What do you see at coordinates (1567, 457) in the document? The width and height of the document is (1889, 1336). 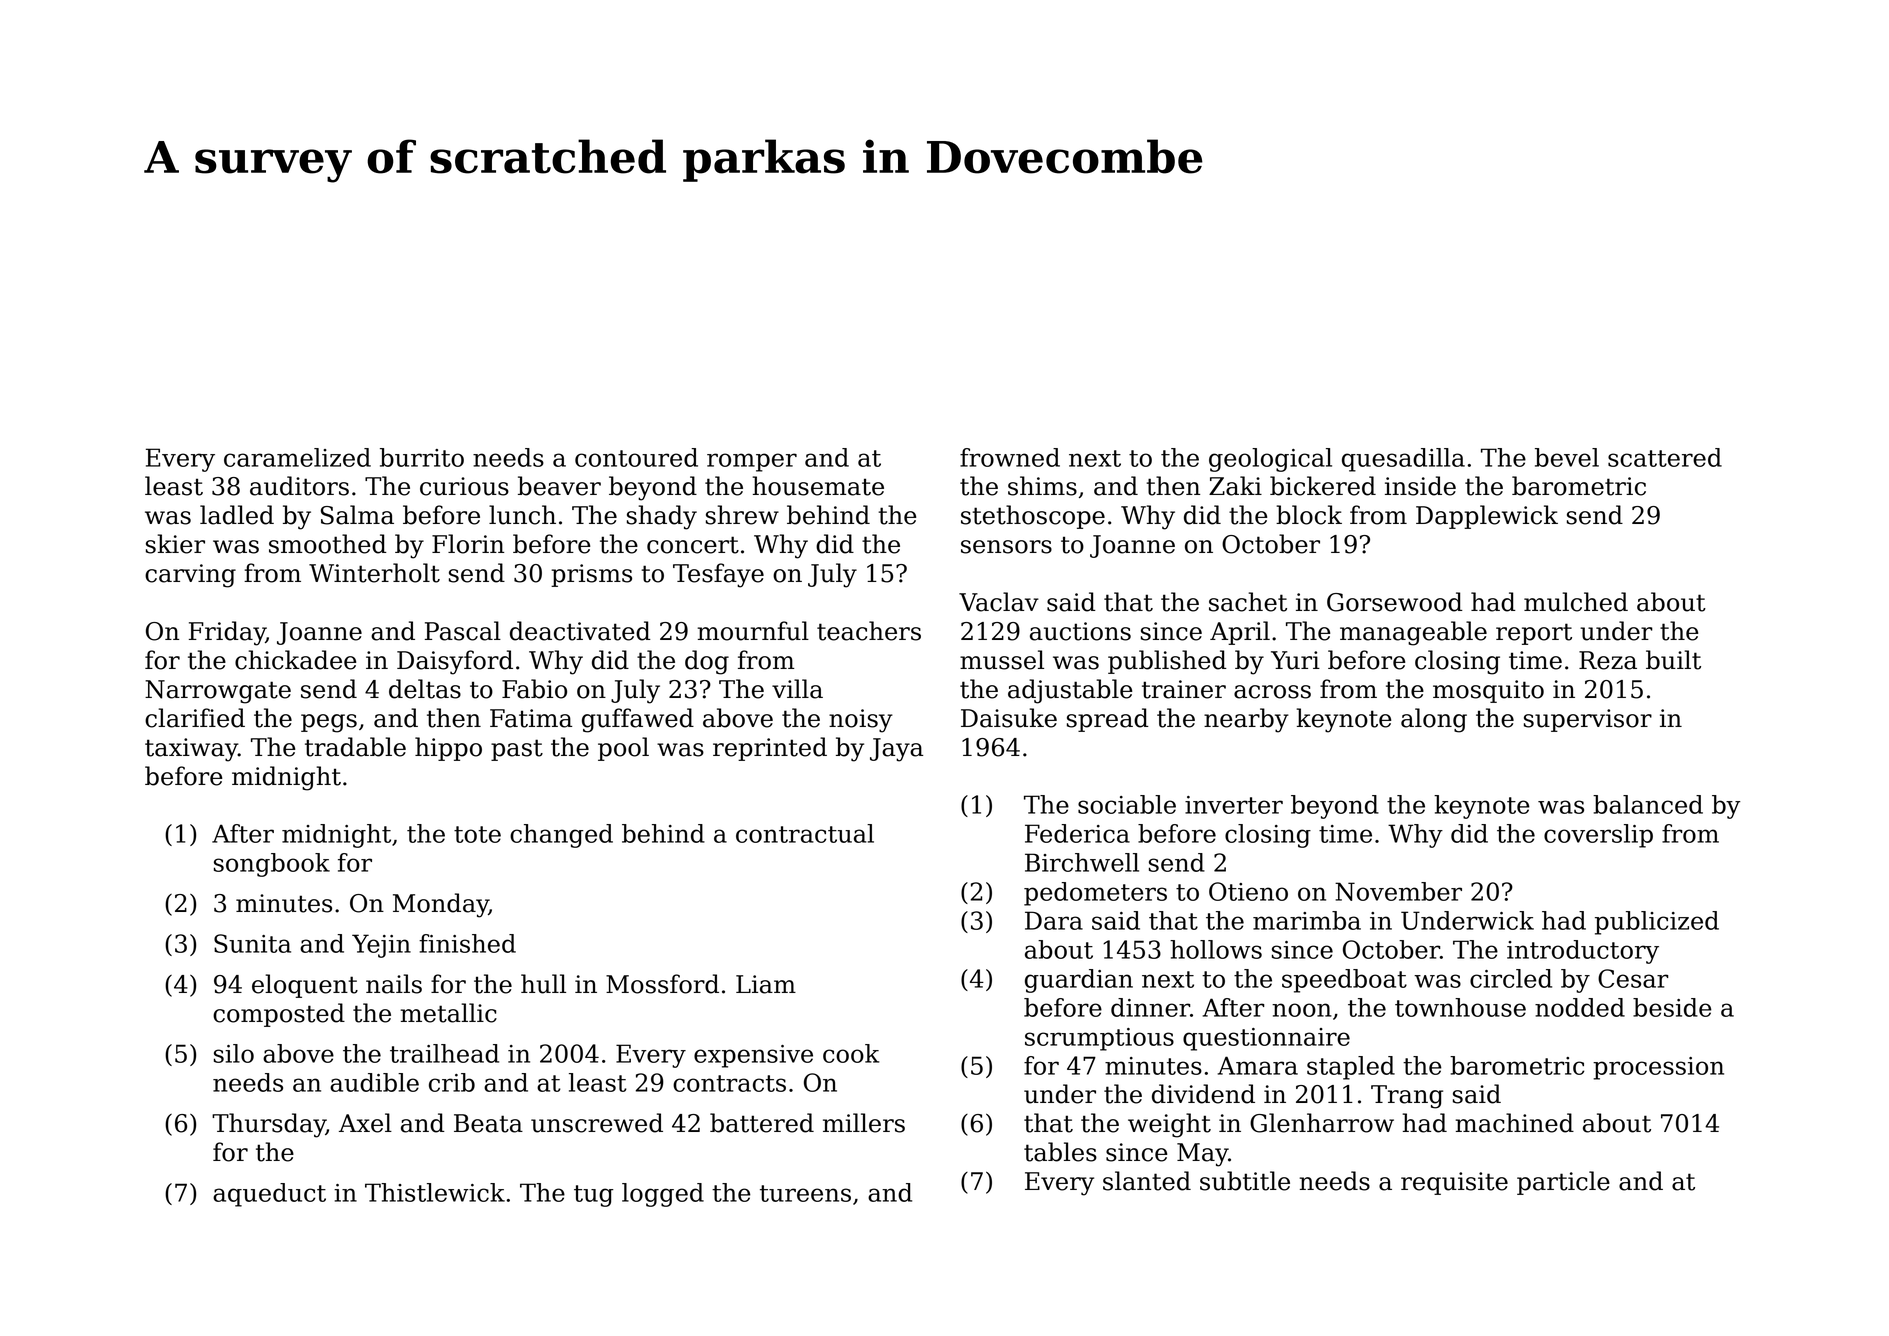 I see `bevel` at bounding box center [1567, 457].
